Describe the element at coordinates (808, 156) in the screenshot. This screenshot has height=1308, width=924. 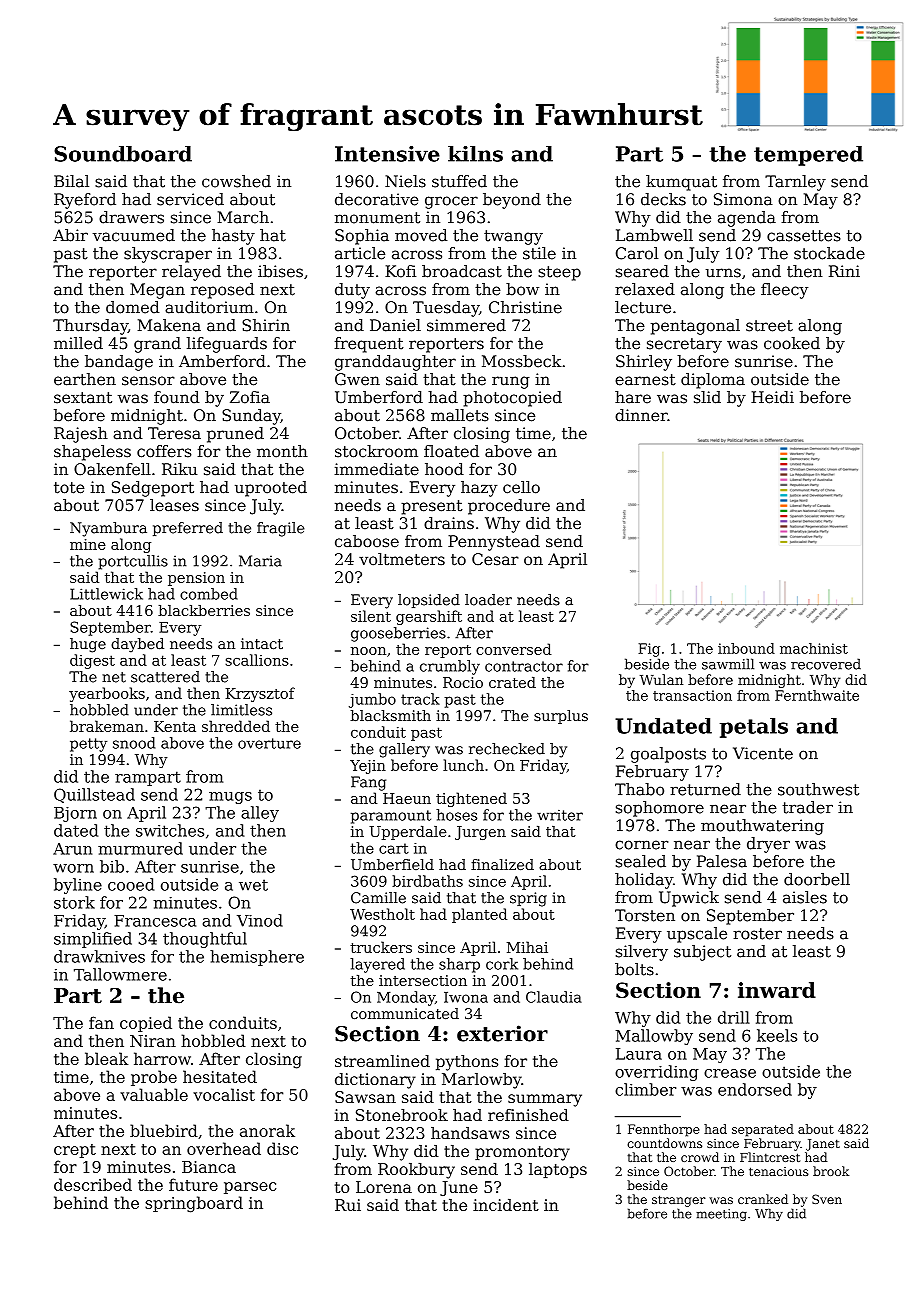
I see `tempered` at that location.
